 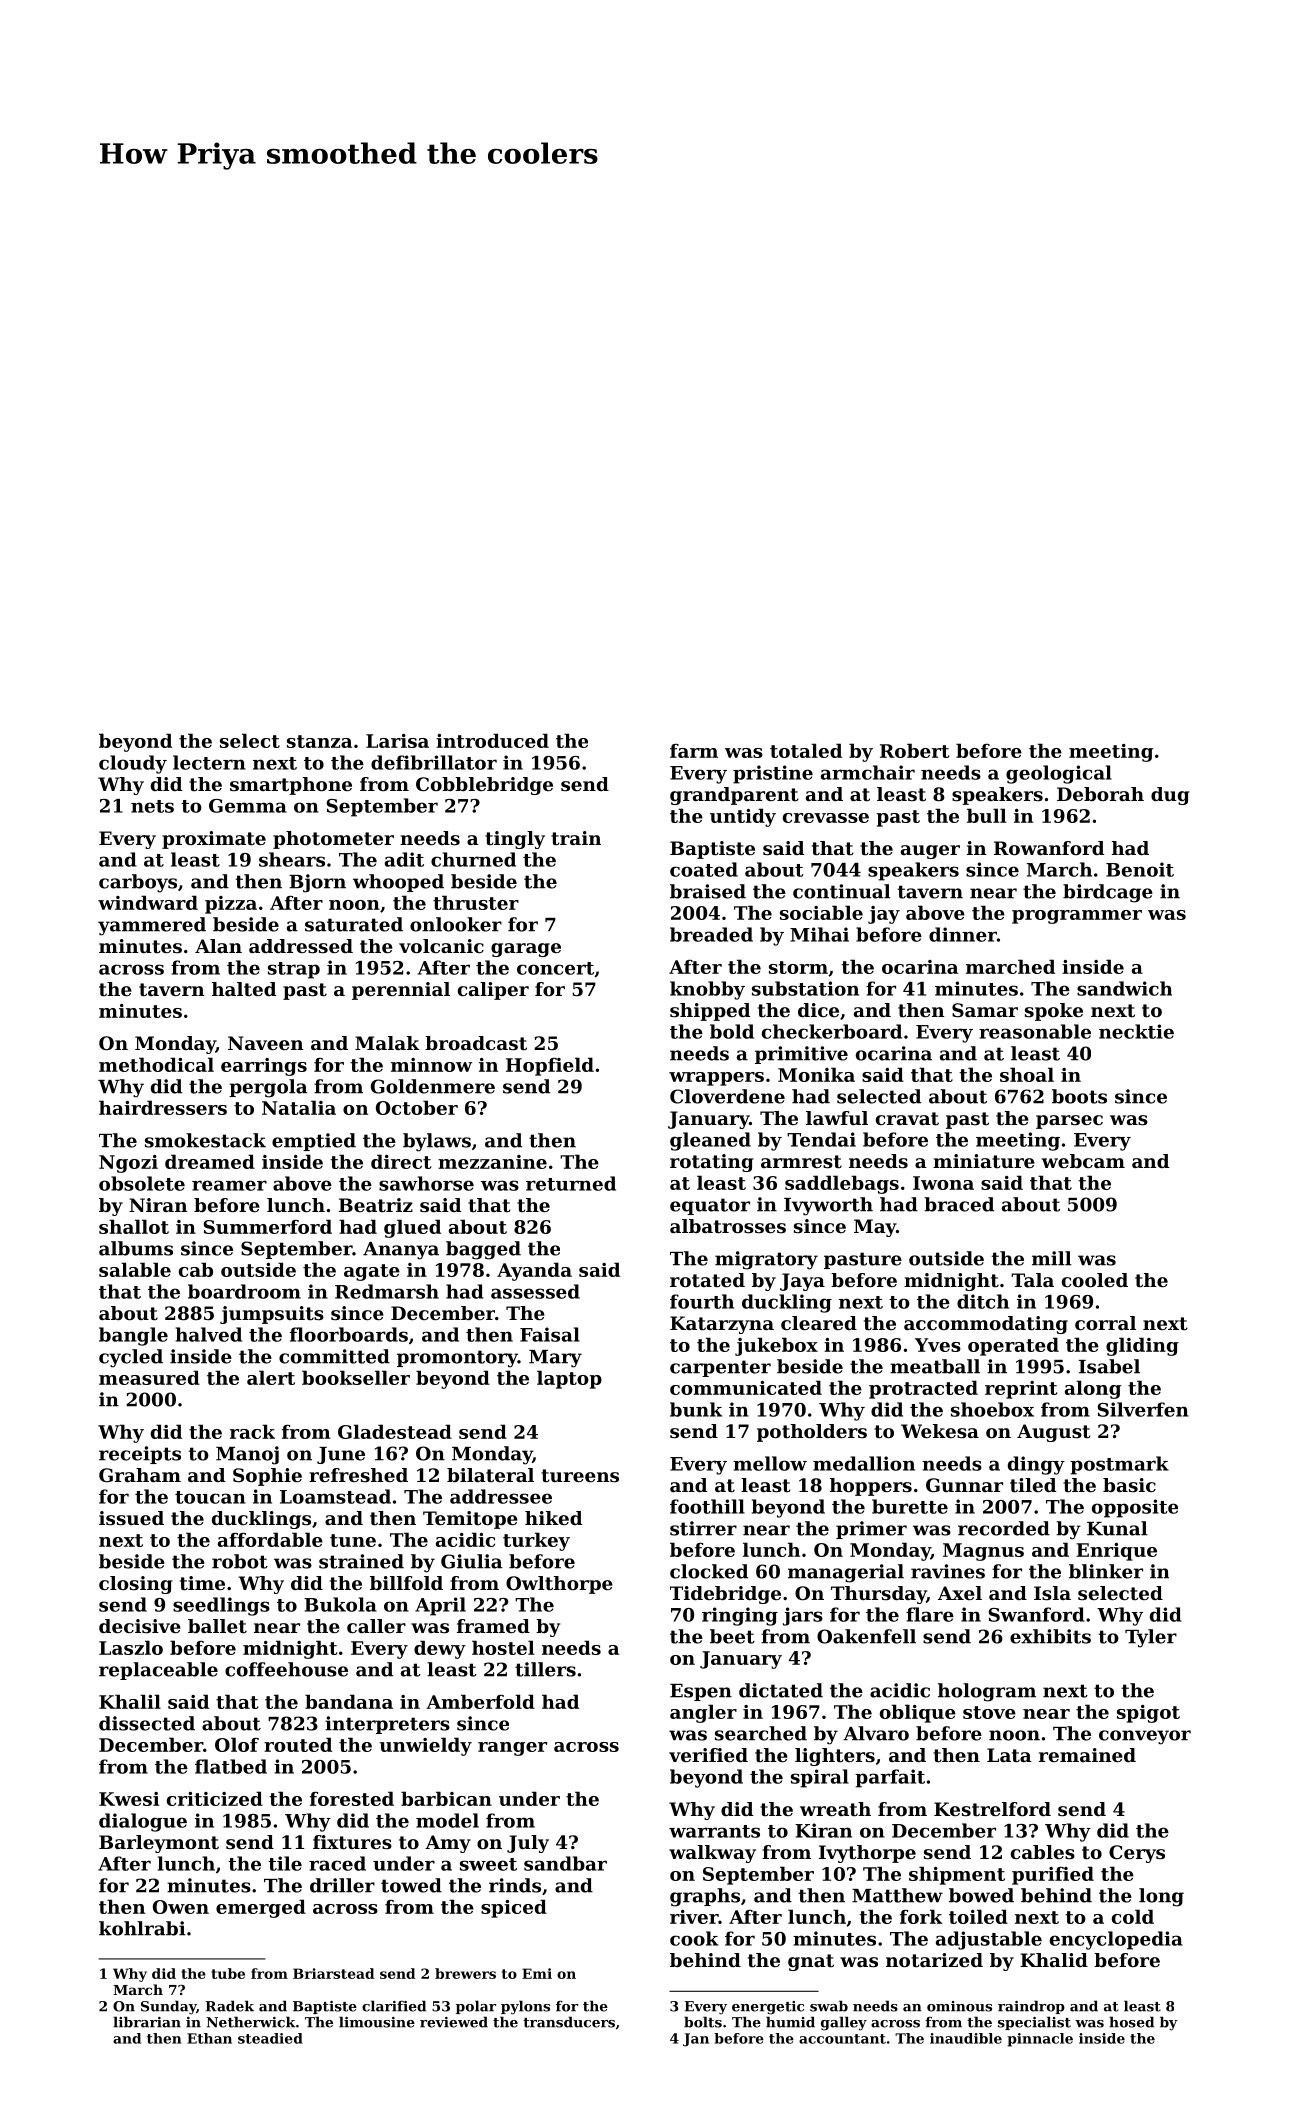 I want to click on exhibits, so click(x=1050, y=1636).
